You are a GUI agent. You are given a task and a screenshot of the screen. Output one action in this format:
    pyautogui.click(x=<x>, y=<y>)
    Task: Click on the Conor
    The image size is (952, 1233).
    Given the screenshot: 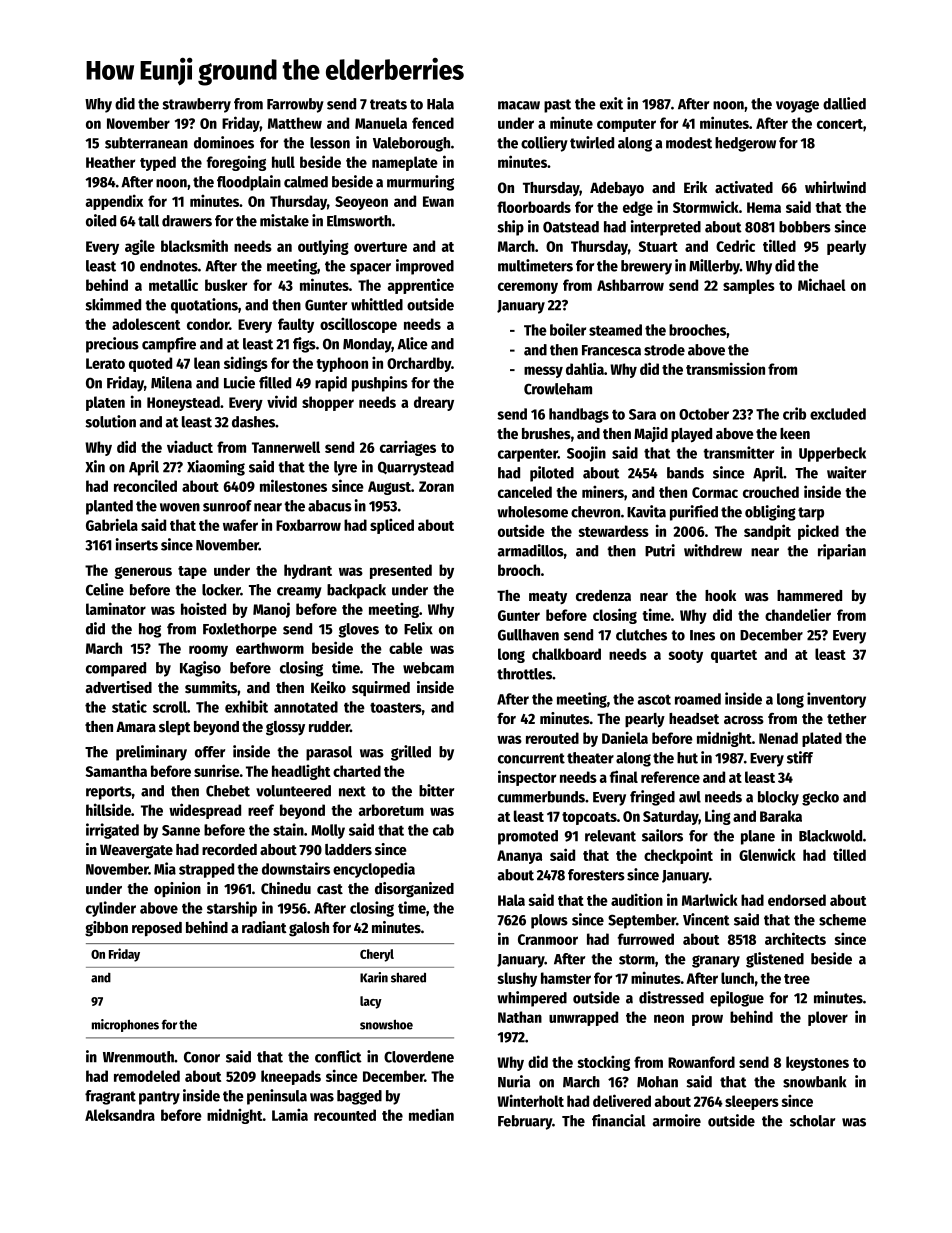 What is the action you would take?
    pyautogui.click(x=202, y=1057)
